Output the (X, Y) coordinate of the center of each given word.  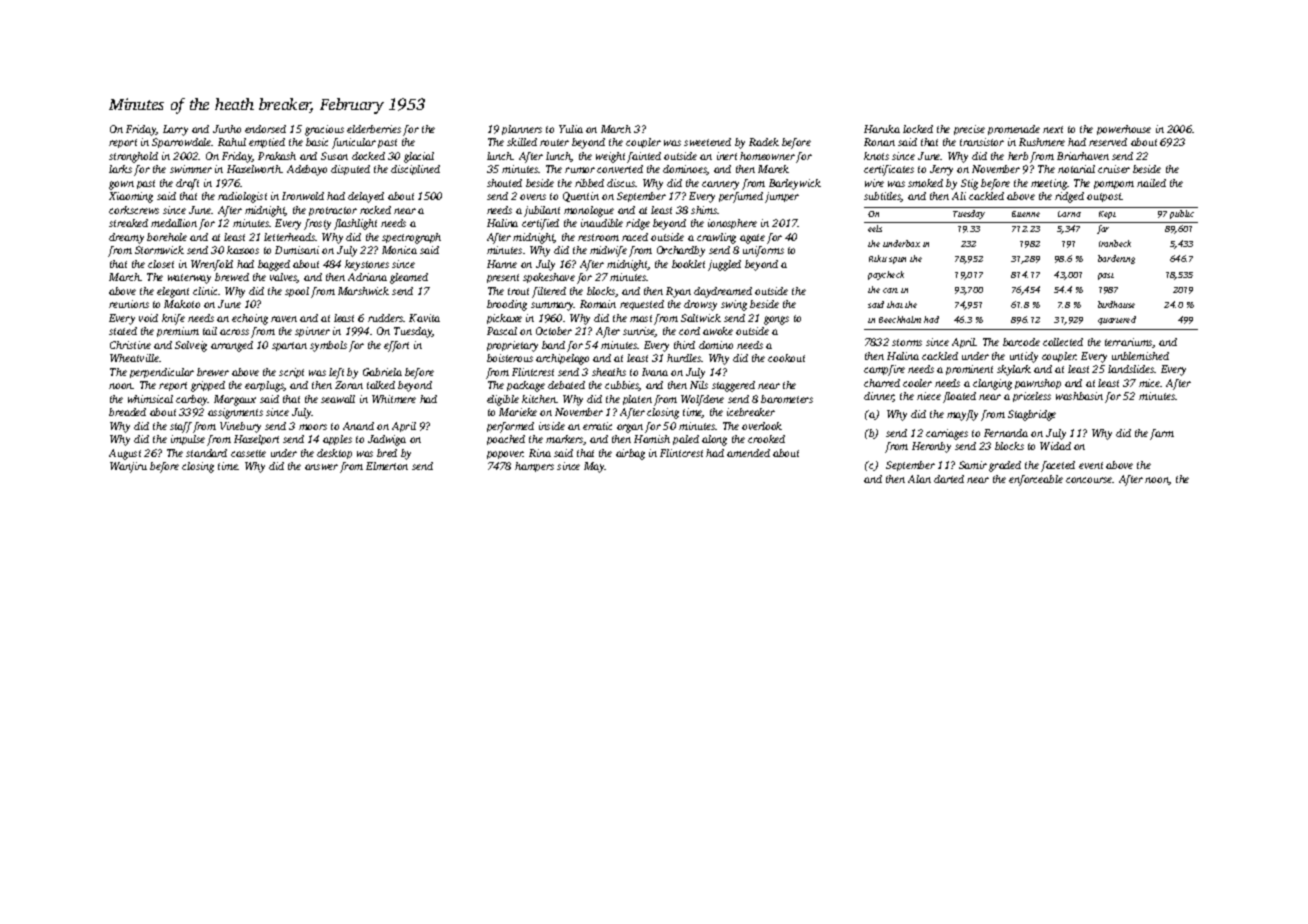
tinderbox (901, 243)
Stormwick (159, 250)
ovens (533, 197)
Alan (919, 479)
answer (321, 467)
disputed (350, 170)
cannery (720, 185)
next (1053, 129)
